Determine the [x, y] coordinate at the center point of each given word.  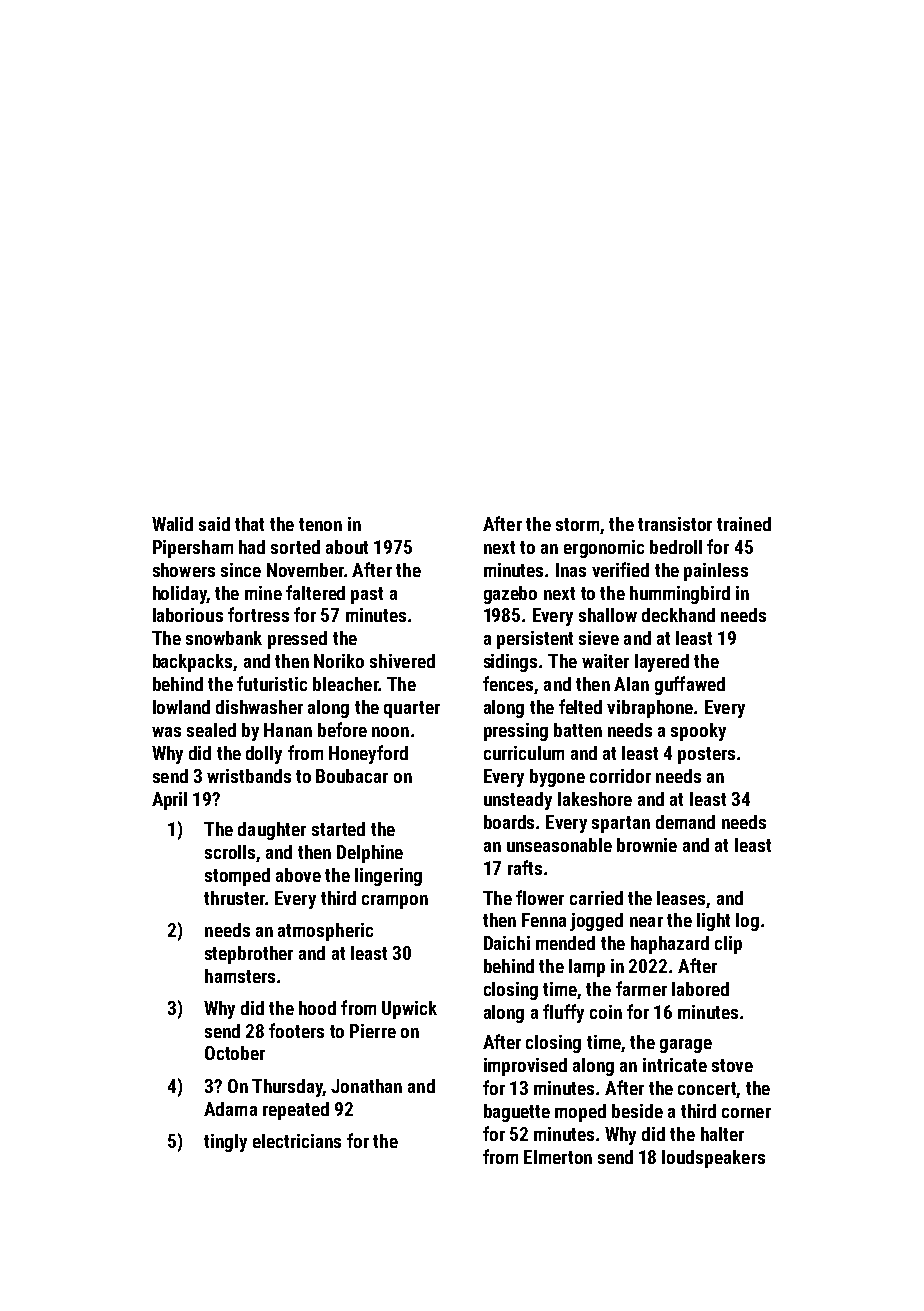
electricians [297, 1141]
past [367, 595]
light [713, 922]
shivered [402, 661]
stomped [237, 877]
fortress [258, 614]
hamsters [240, 976]
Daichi [507, 943]
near [646, 922]
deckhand [678, 615]
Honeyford [368, 754]
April [169, 801]
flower [540, 897]
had [252, 547]
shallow [608, 615]
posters [706, 755]
